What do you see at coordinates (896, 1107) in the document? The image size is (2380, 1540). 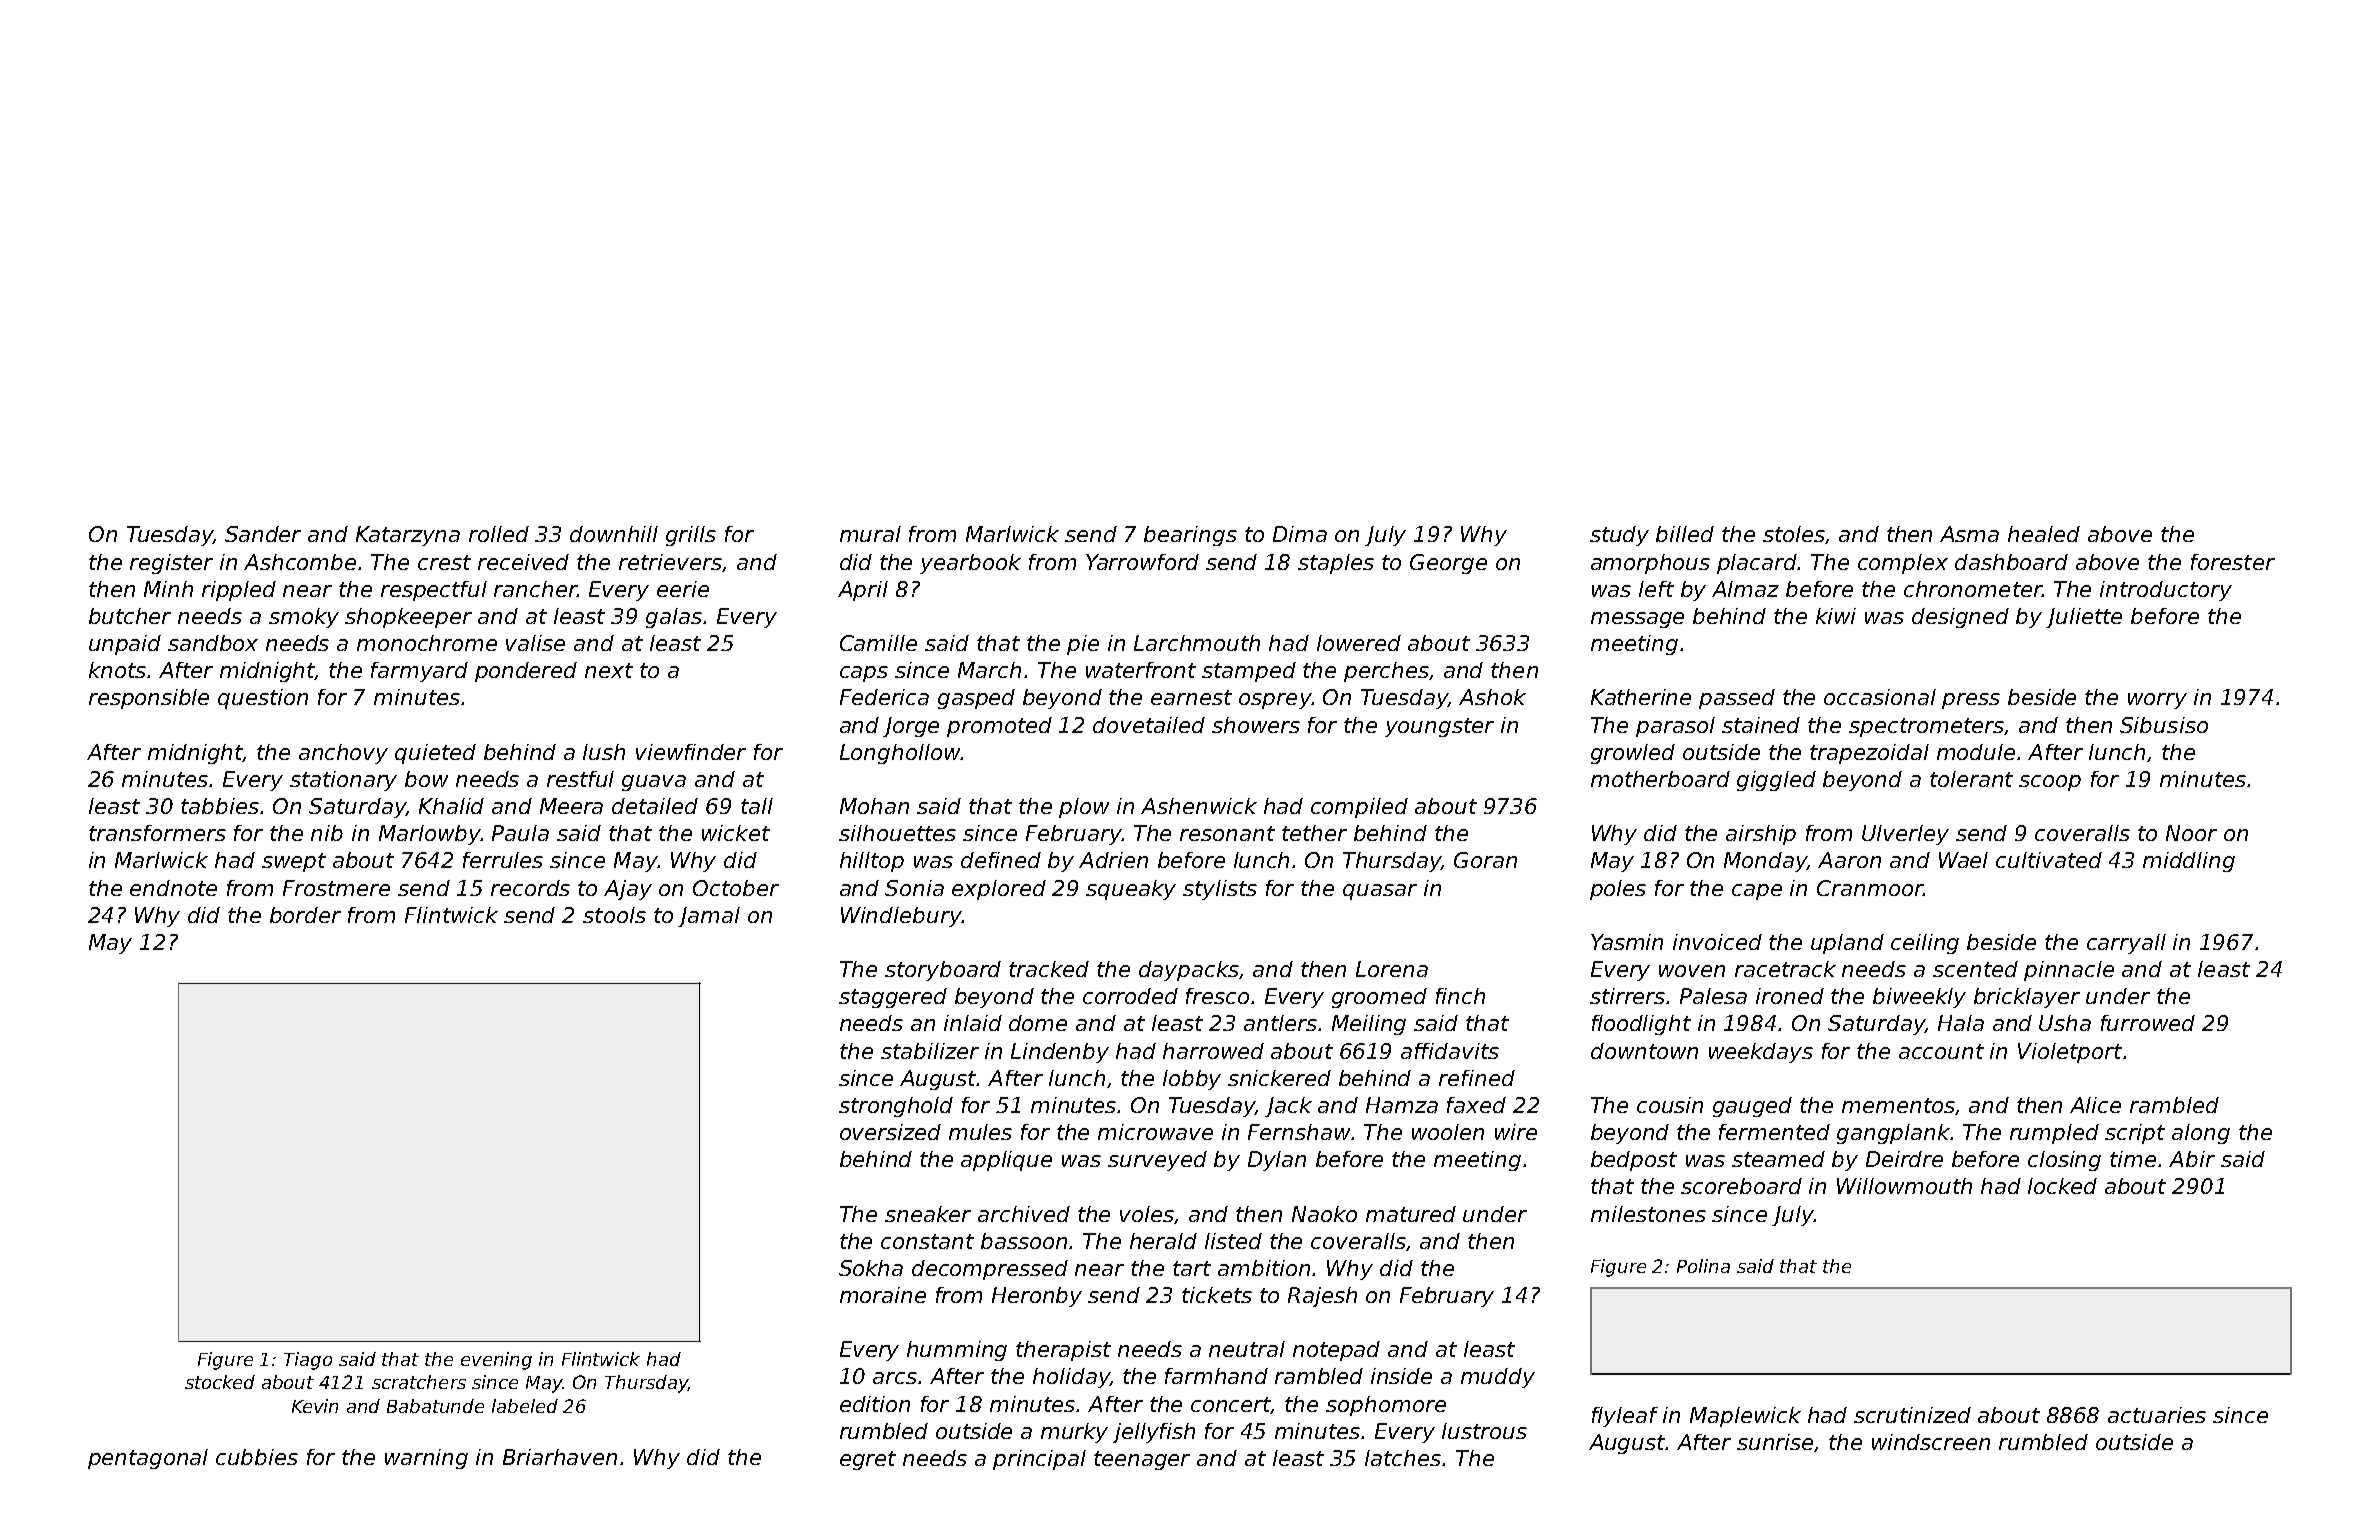 I see `stronghold` at bounding box center [896, 1107].
